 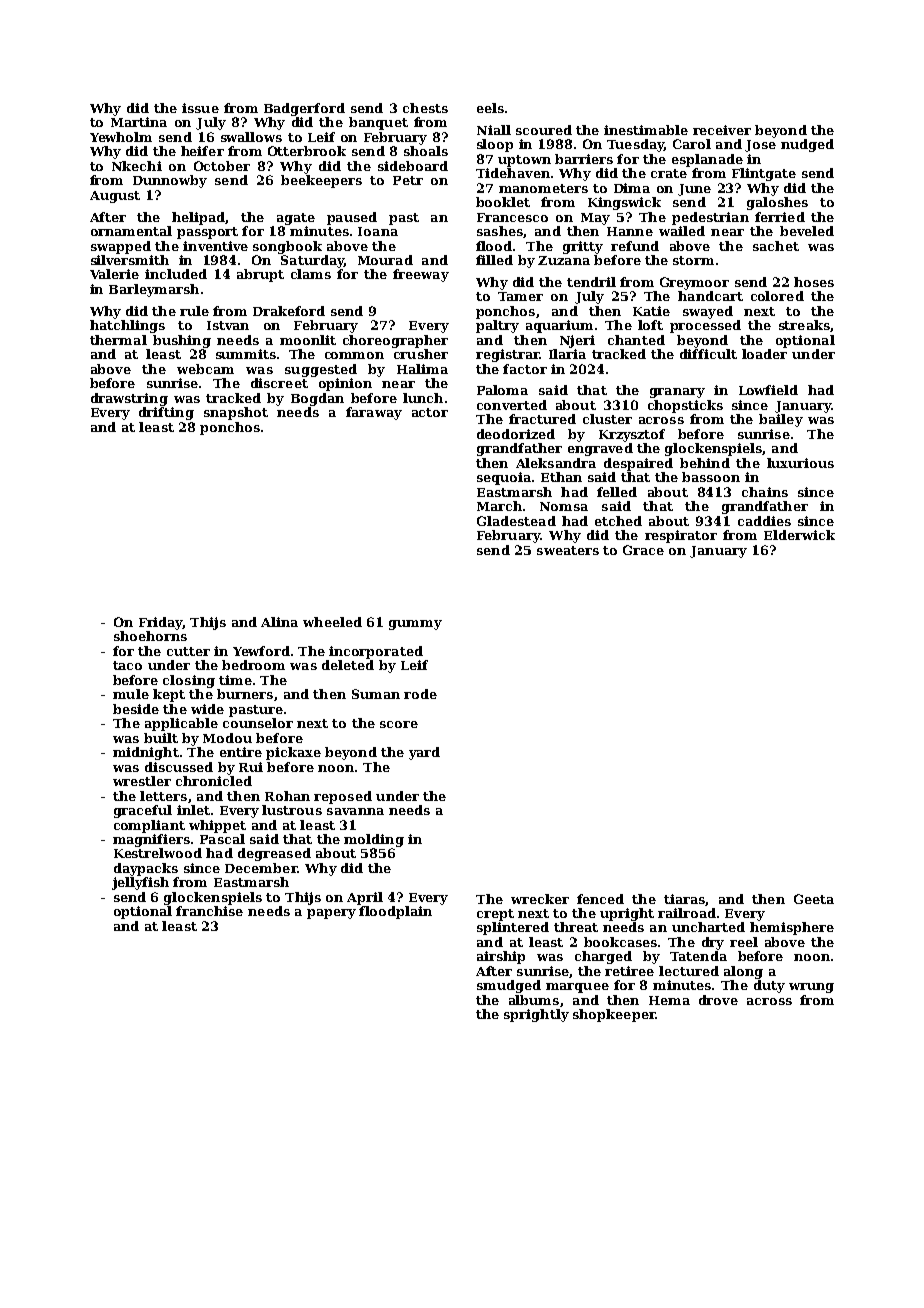 I want to click on loader, so click(x=764, y=354).
